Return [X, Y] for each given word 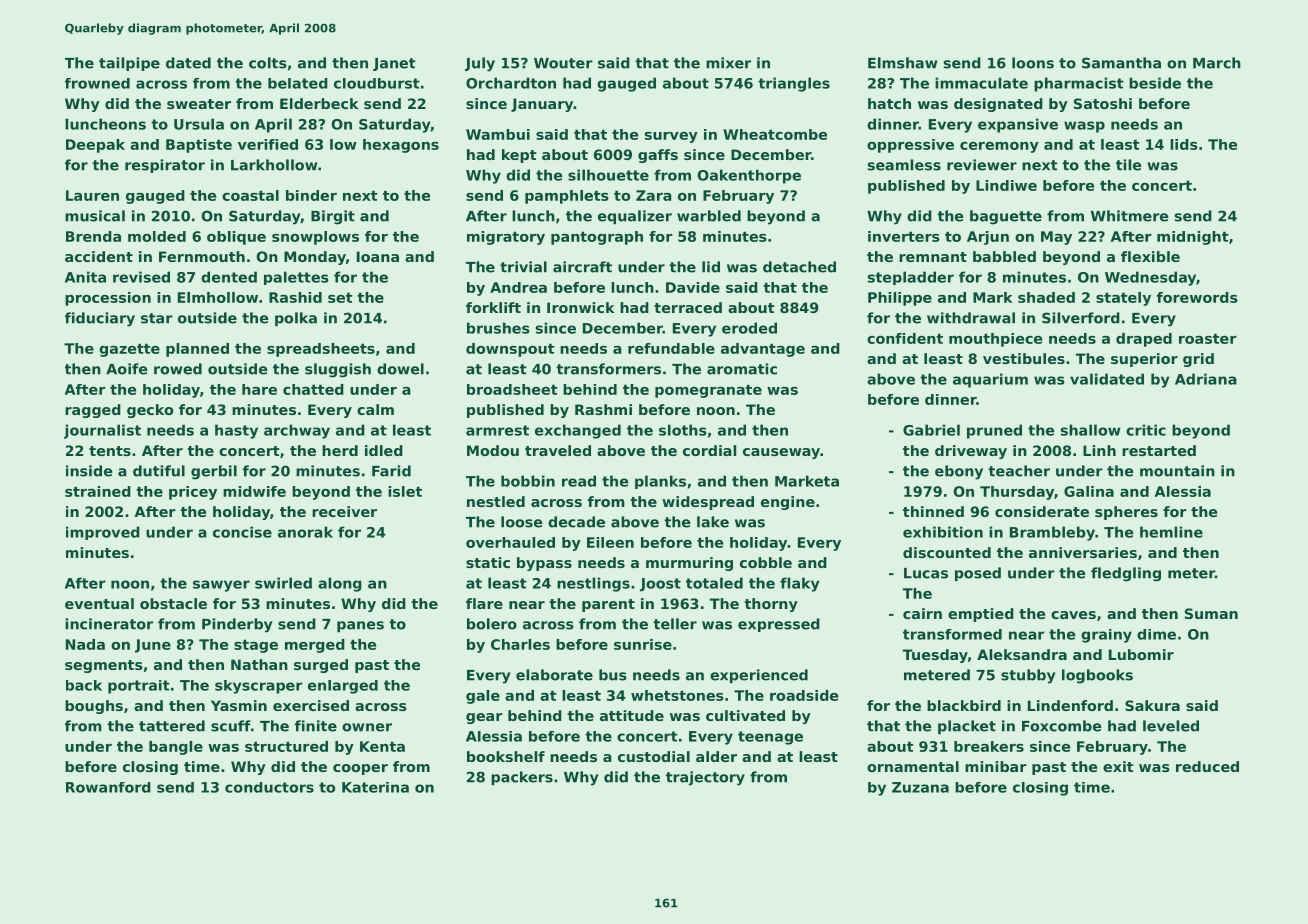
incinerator [109, 624]
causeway [781, 453]
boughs [94, 707]
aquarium [990, 380]
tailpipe [129, 64]
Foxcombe [1061, 726]
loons [1033, 63]
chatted [313, 389]
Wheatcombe [775, 134]
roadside [804, 695]
